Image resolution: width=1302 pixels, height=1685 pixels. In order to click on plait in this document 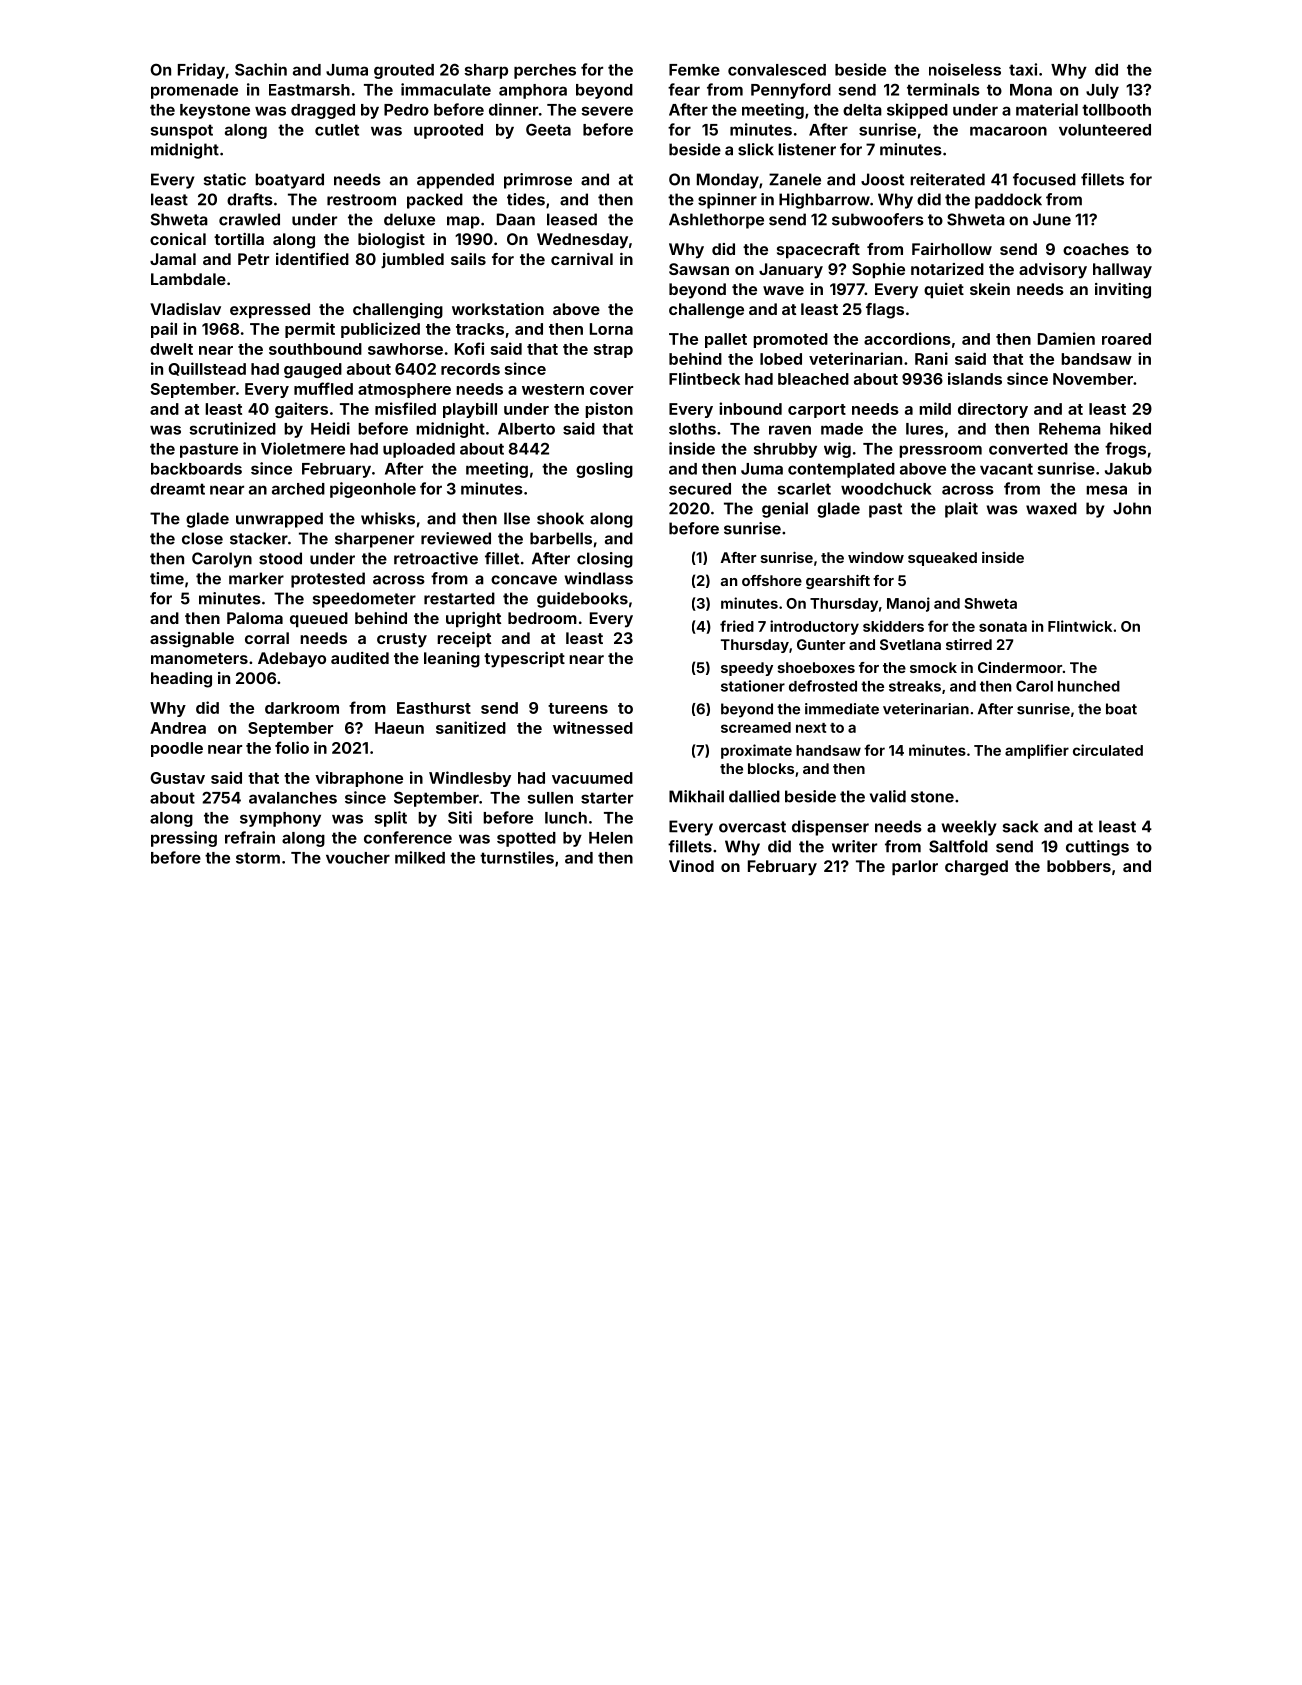, I will do `click(961, 510)`.
